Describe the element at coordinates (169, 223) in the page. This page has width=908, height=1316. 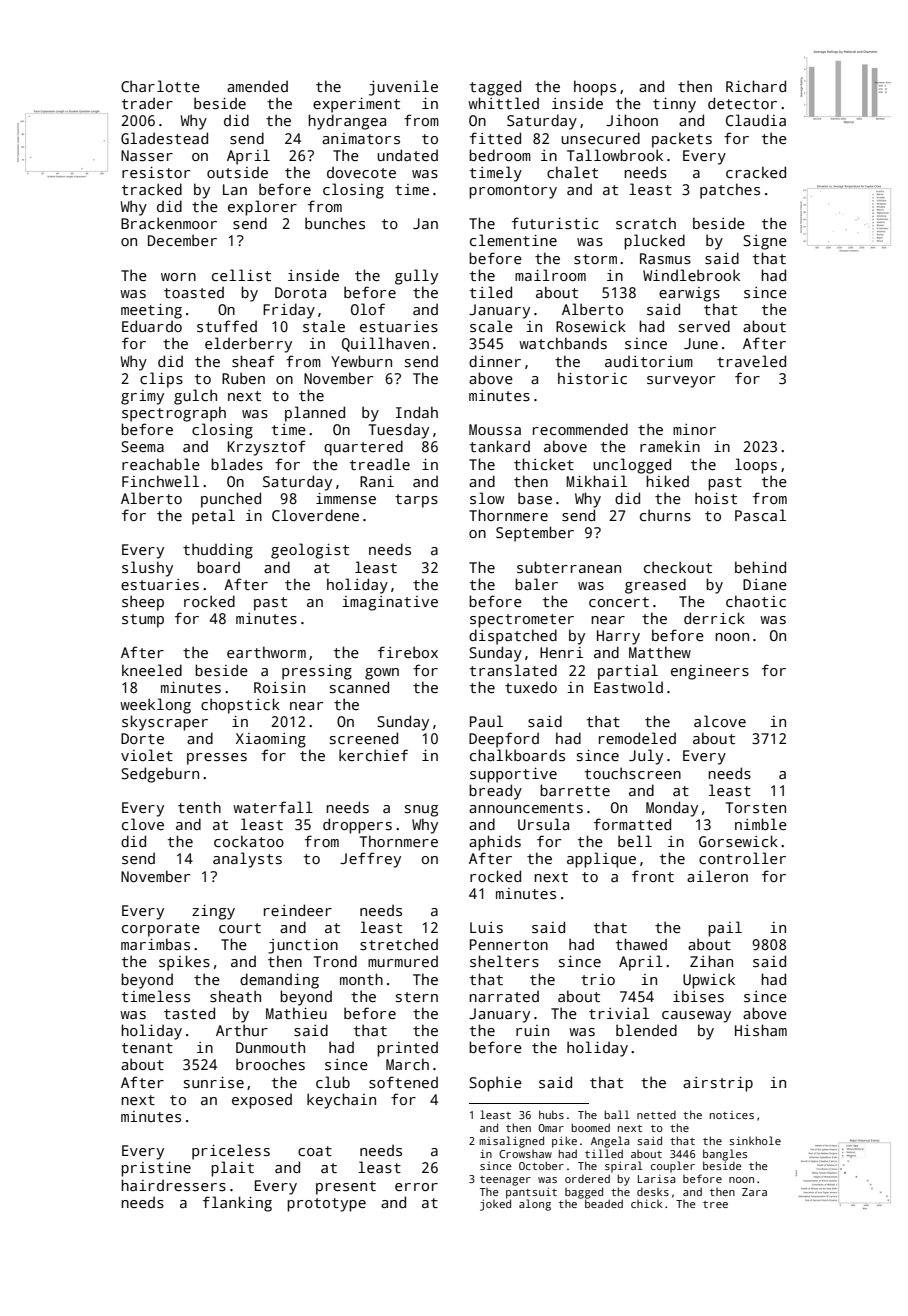
I see `Brackenmoor` at that location.
